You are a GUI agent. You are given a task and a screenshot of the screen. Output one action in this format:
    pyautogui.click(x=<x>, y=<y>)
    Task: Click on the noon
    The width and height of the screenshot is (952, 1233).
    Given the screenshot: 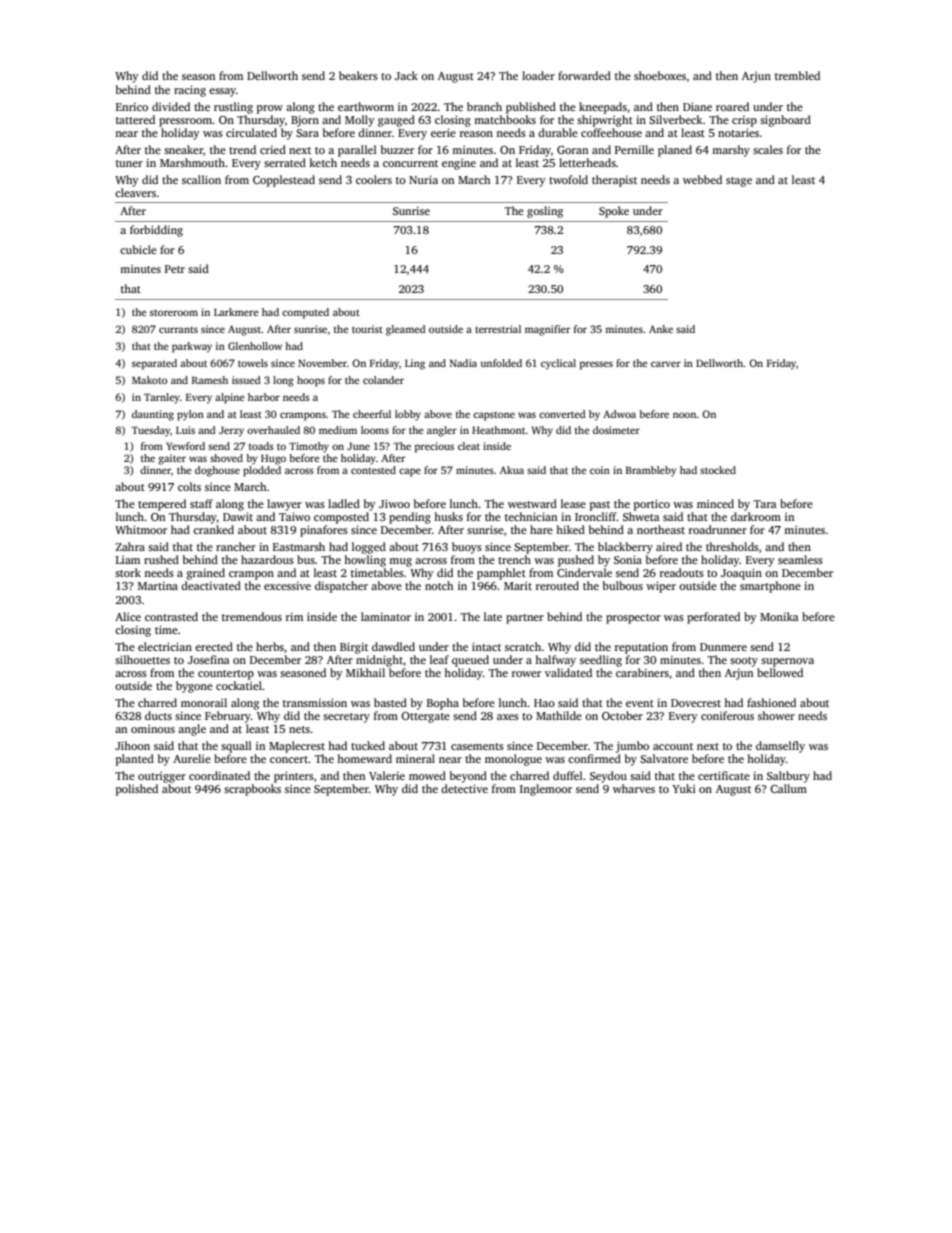 What is the action you would take?
    pyautogui.click(x=685, y=415)
